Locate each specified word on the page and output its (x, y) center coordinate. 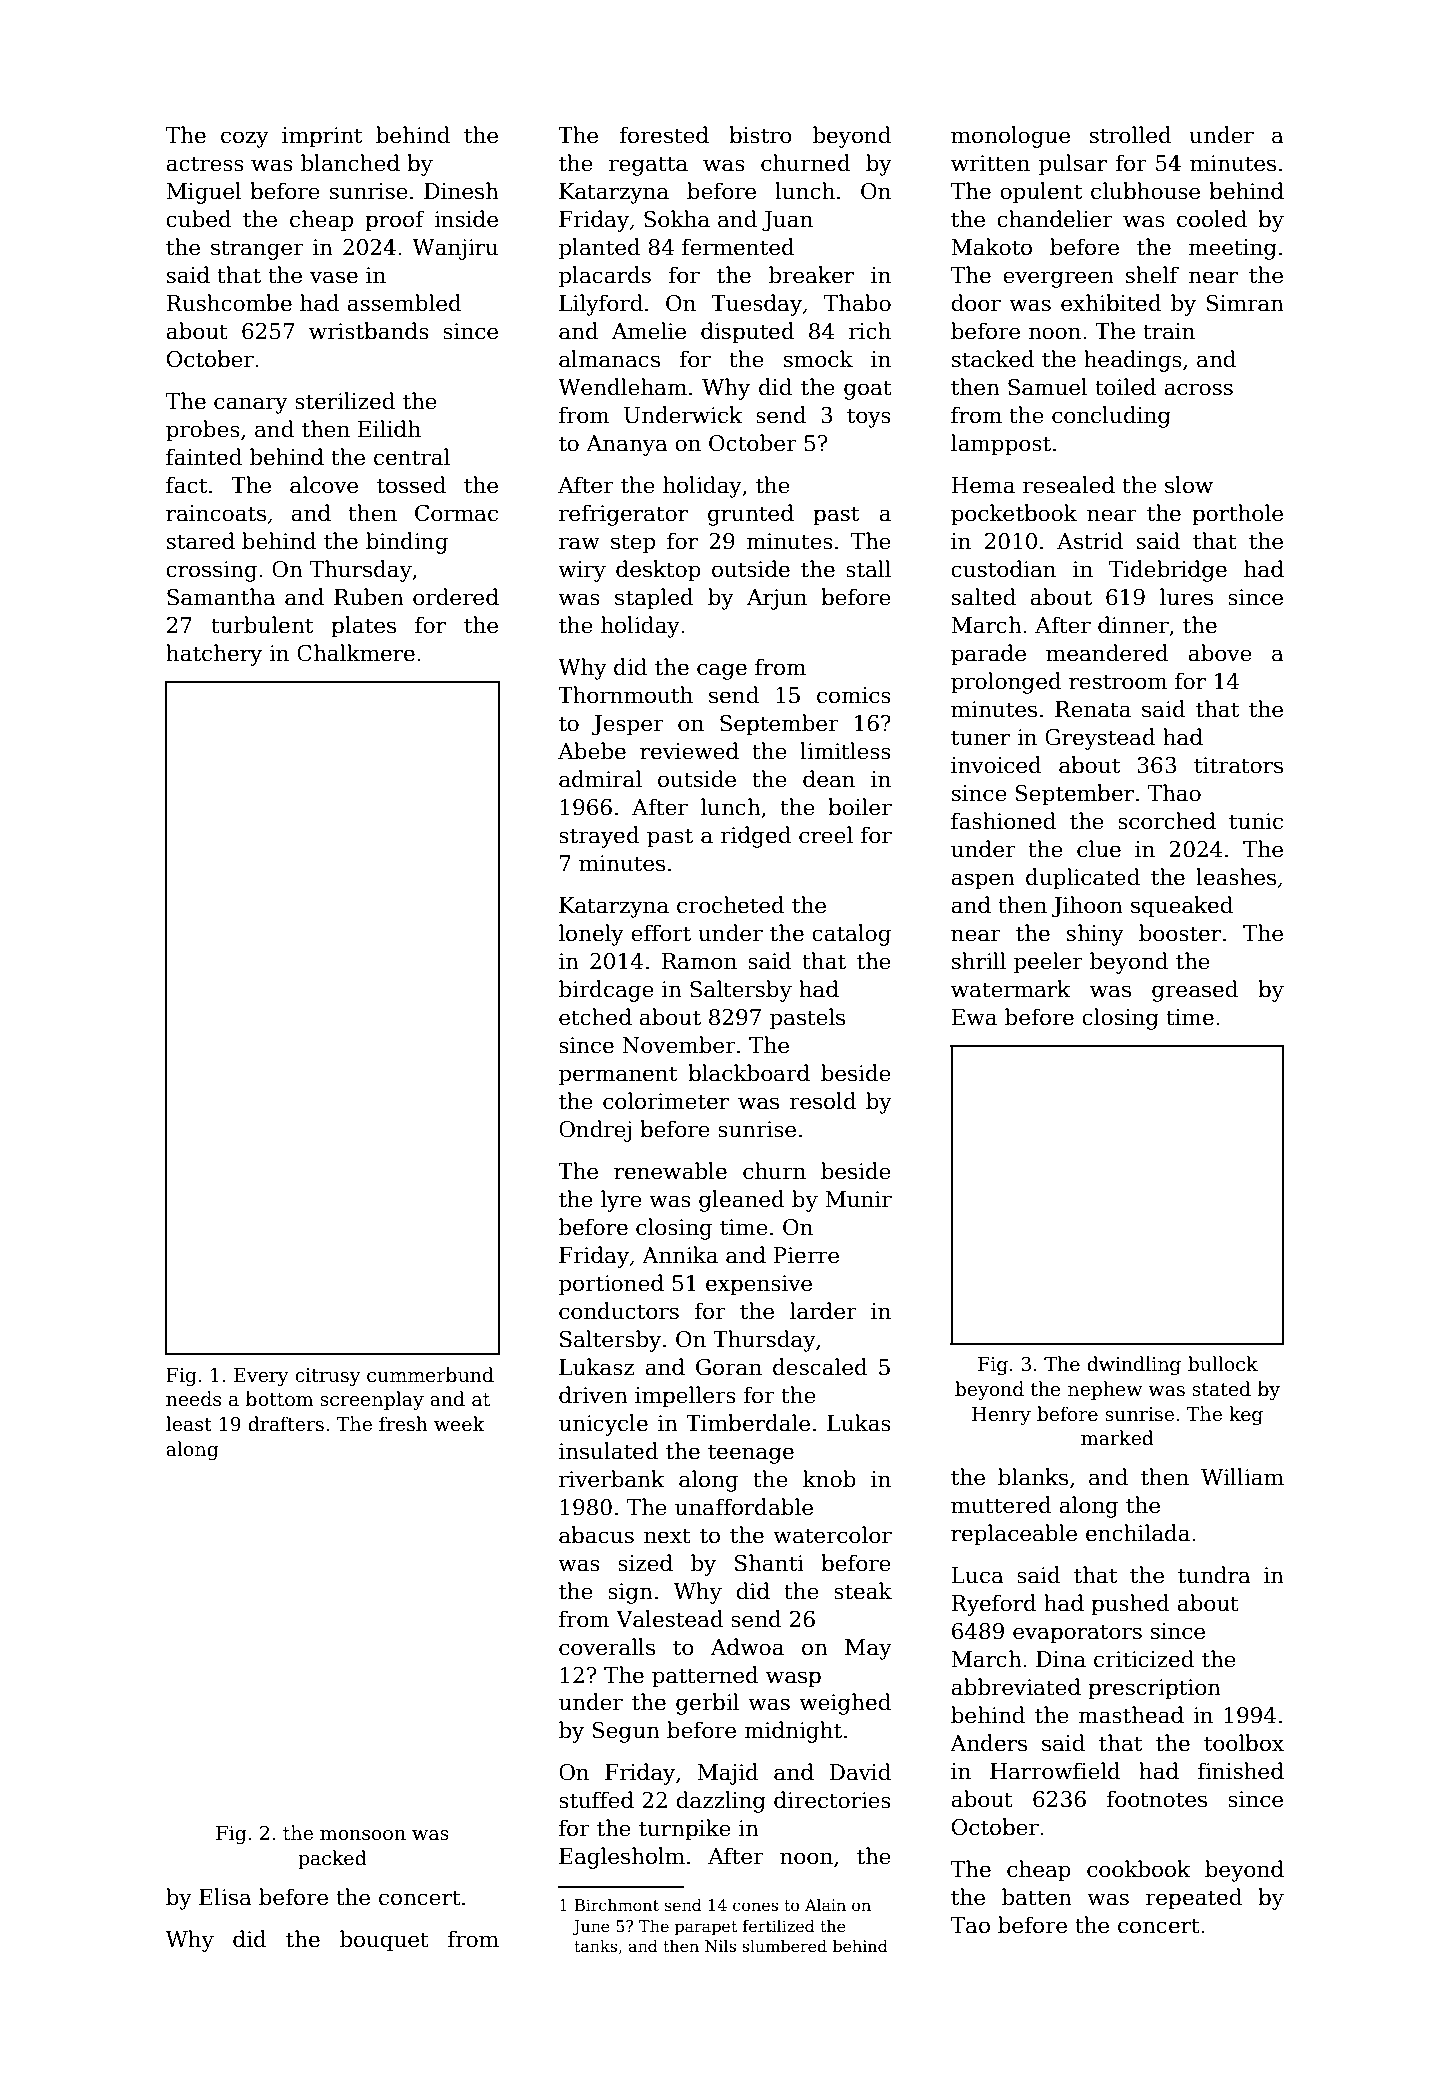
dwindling (1134, 1365)
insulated (608, 1451)
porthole (1237, 515)
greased (1195, 991)
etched (595, 1017)
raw (579, 543)
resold (822, 1101)
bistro (760, 135)
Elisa (225, 1897)
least (189, 1424)
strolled (1130, 135)
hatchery (214, 655)
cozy (245, 139)
